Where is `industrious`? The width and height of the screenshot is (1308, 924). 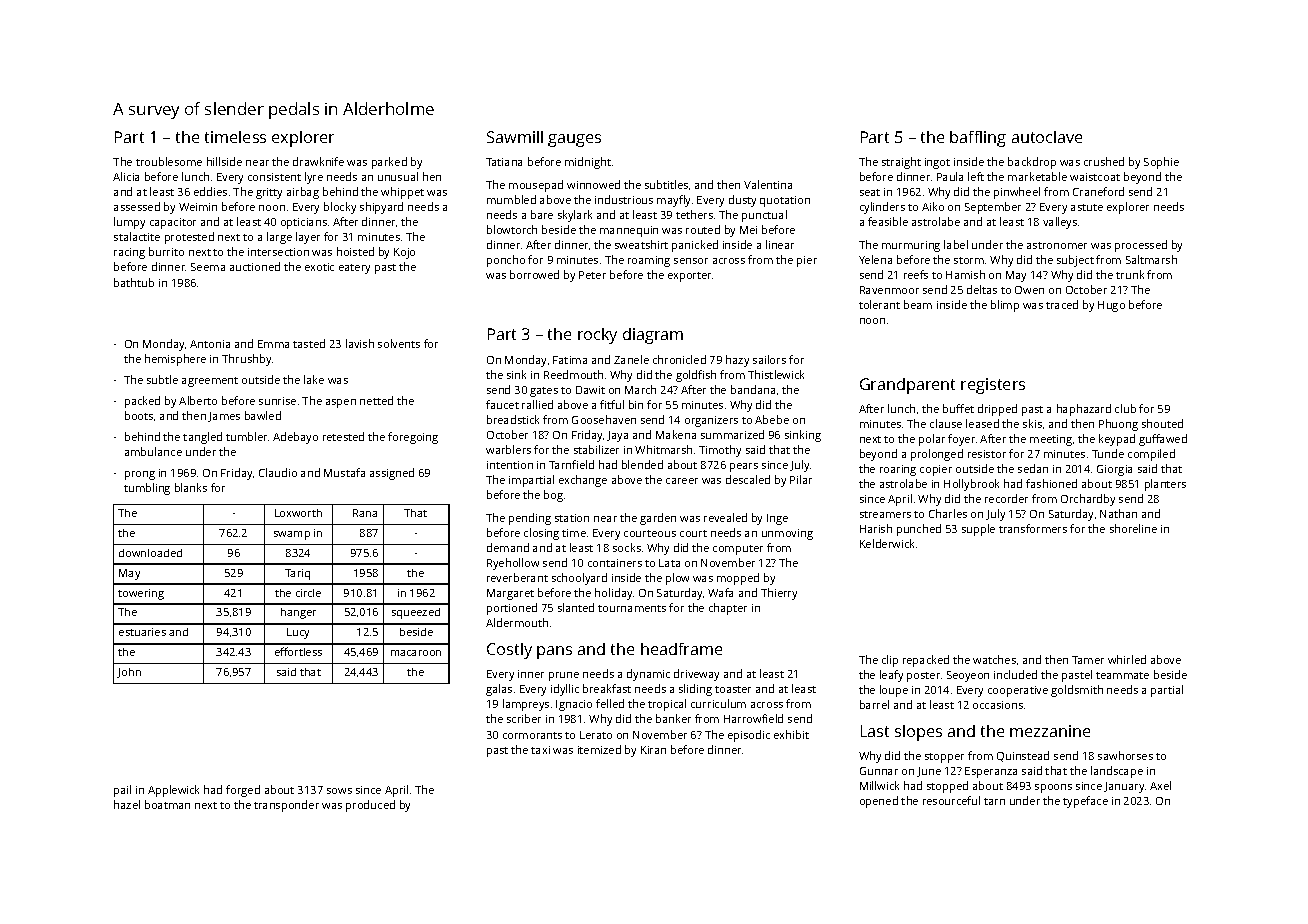
industrious is located at coordinates (624, 199).
